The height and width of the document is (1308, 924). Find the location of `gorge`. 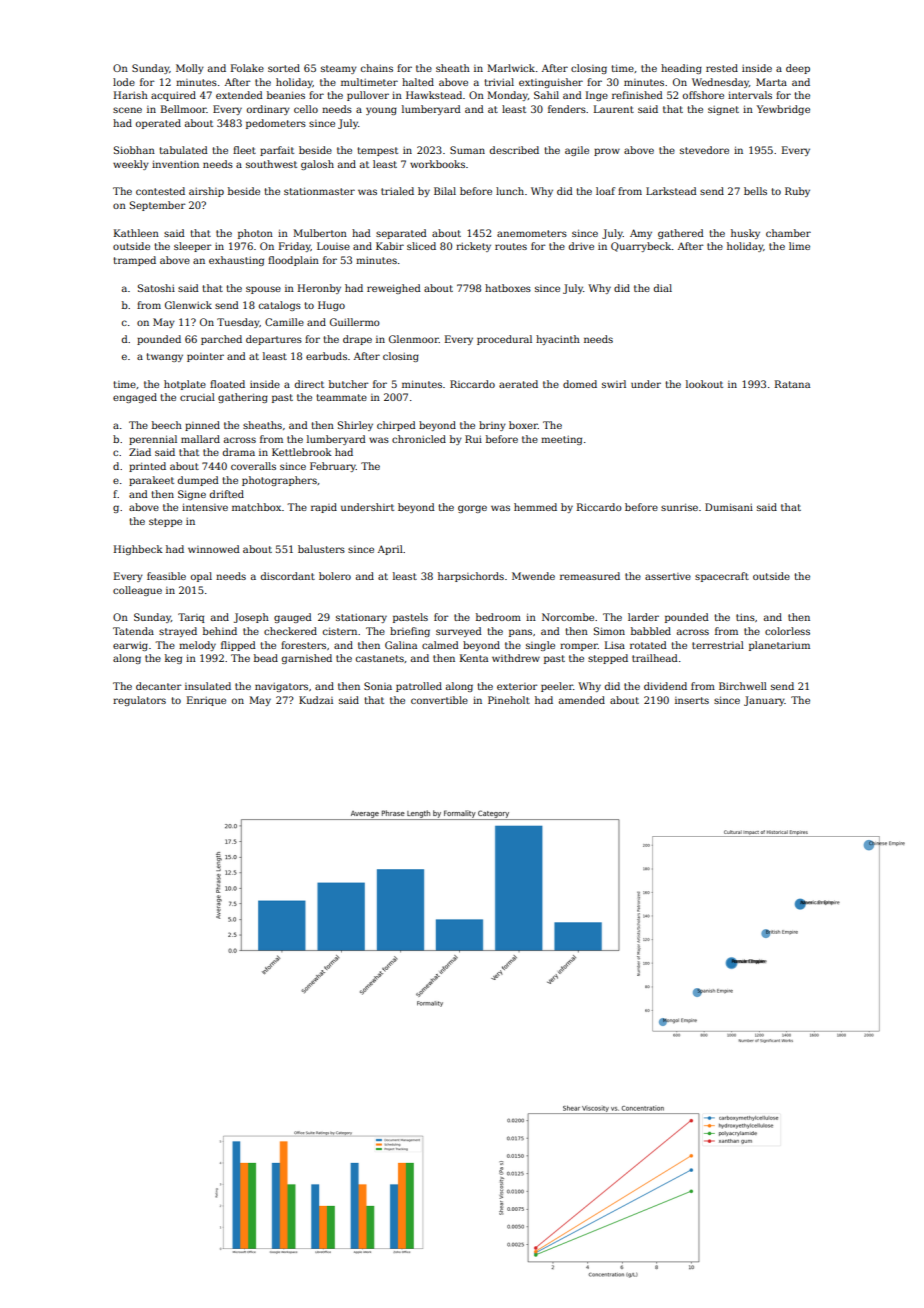

gorge is located at coordinates (472, 509).
